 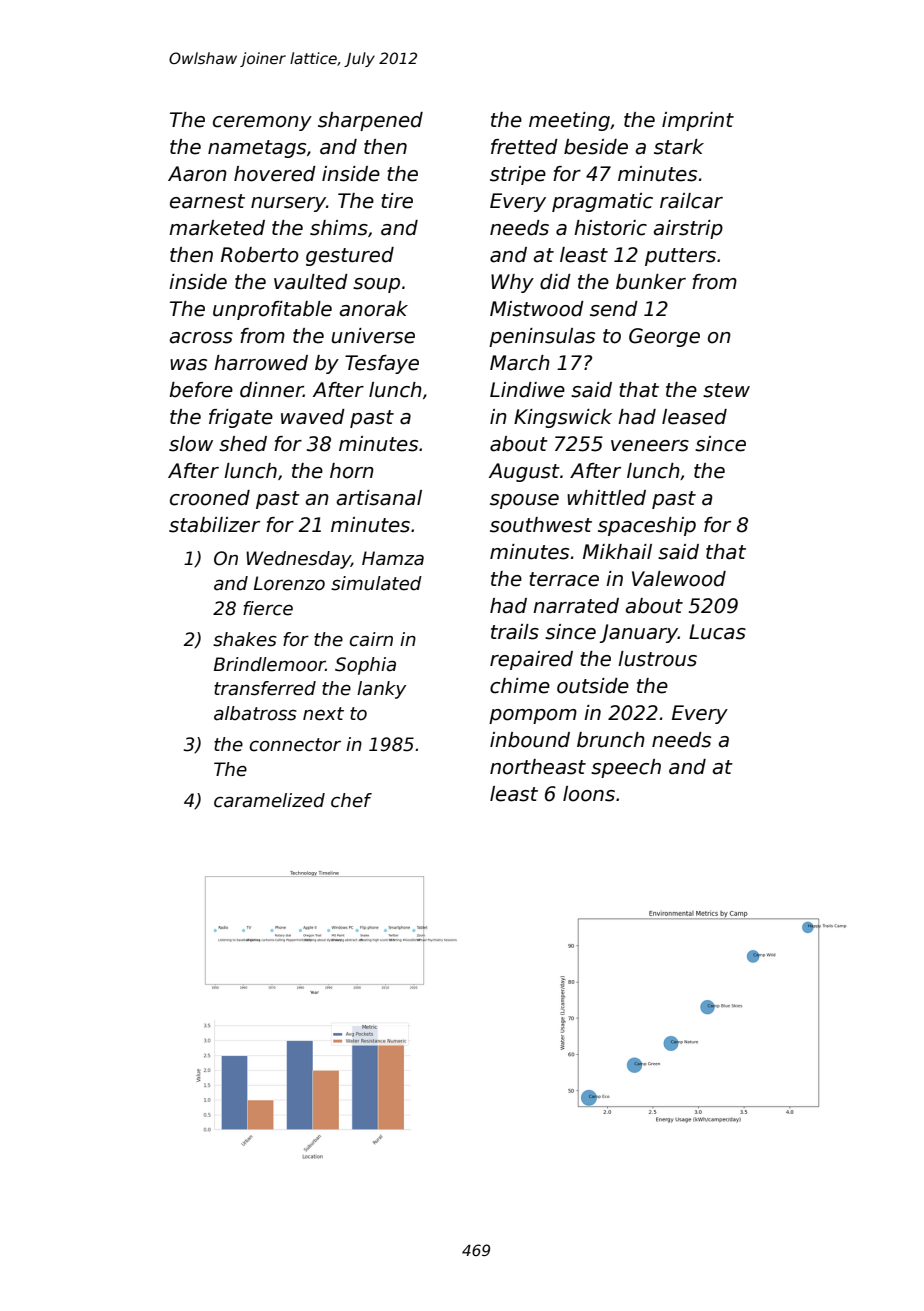 What do you see at coordinates (679, 579) in the screenshot?
I see `Valewood` at bounding box center [679, 579].
